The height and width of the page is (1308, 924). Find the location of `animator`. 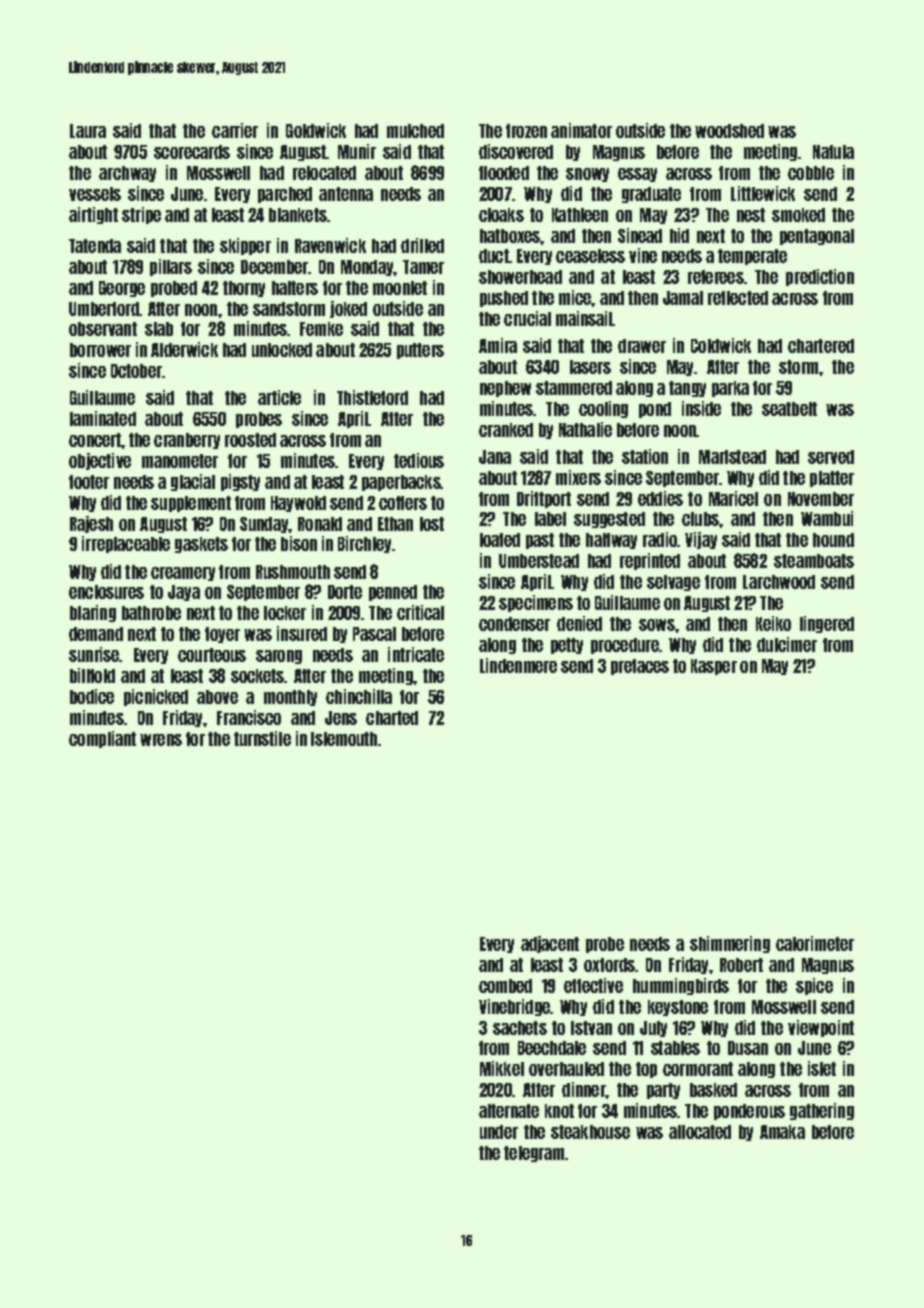

animator is located at coordinates (581, 130).
